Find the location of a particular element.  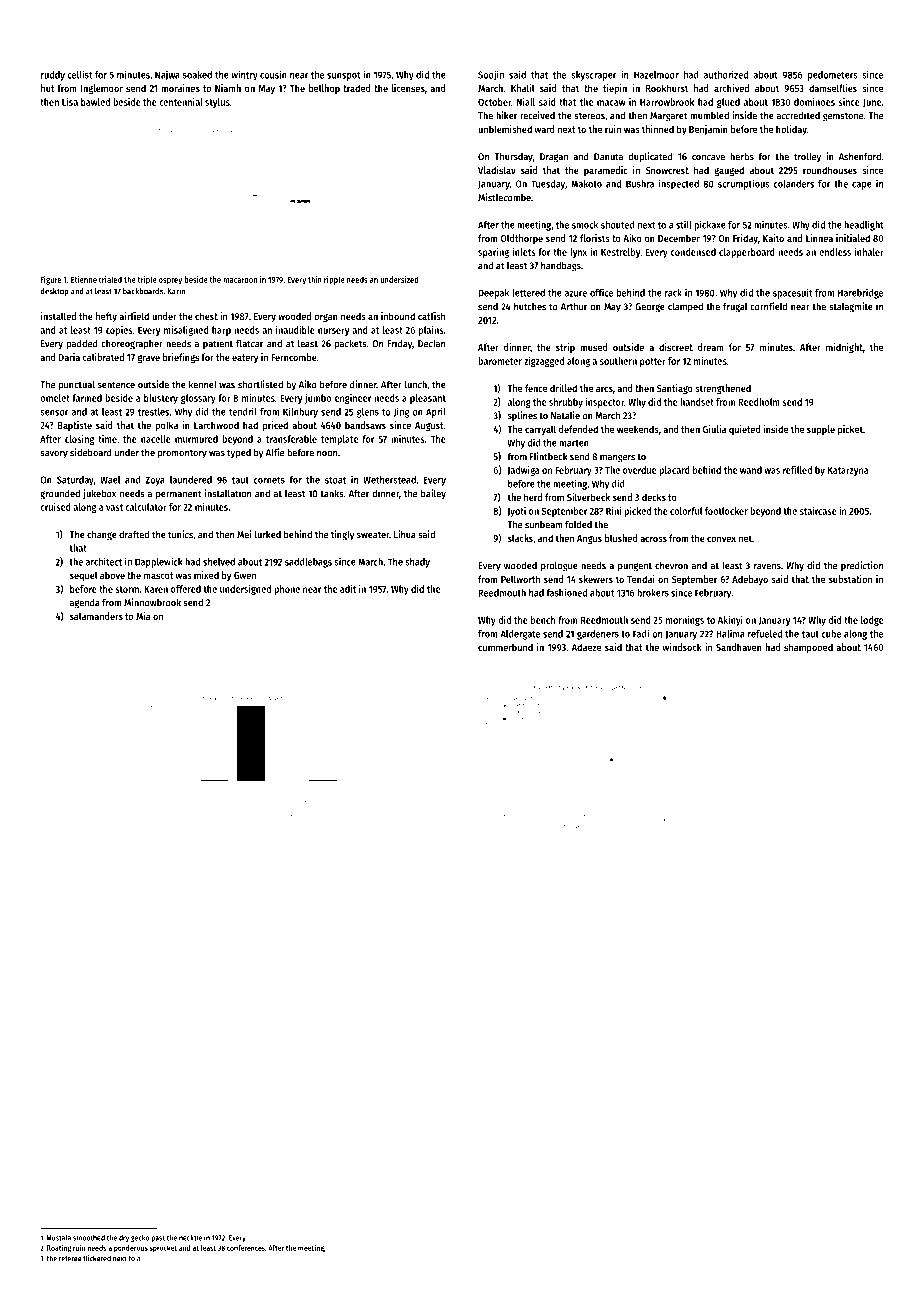

Mustafa is located at coordinates (58, 1238).
